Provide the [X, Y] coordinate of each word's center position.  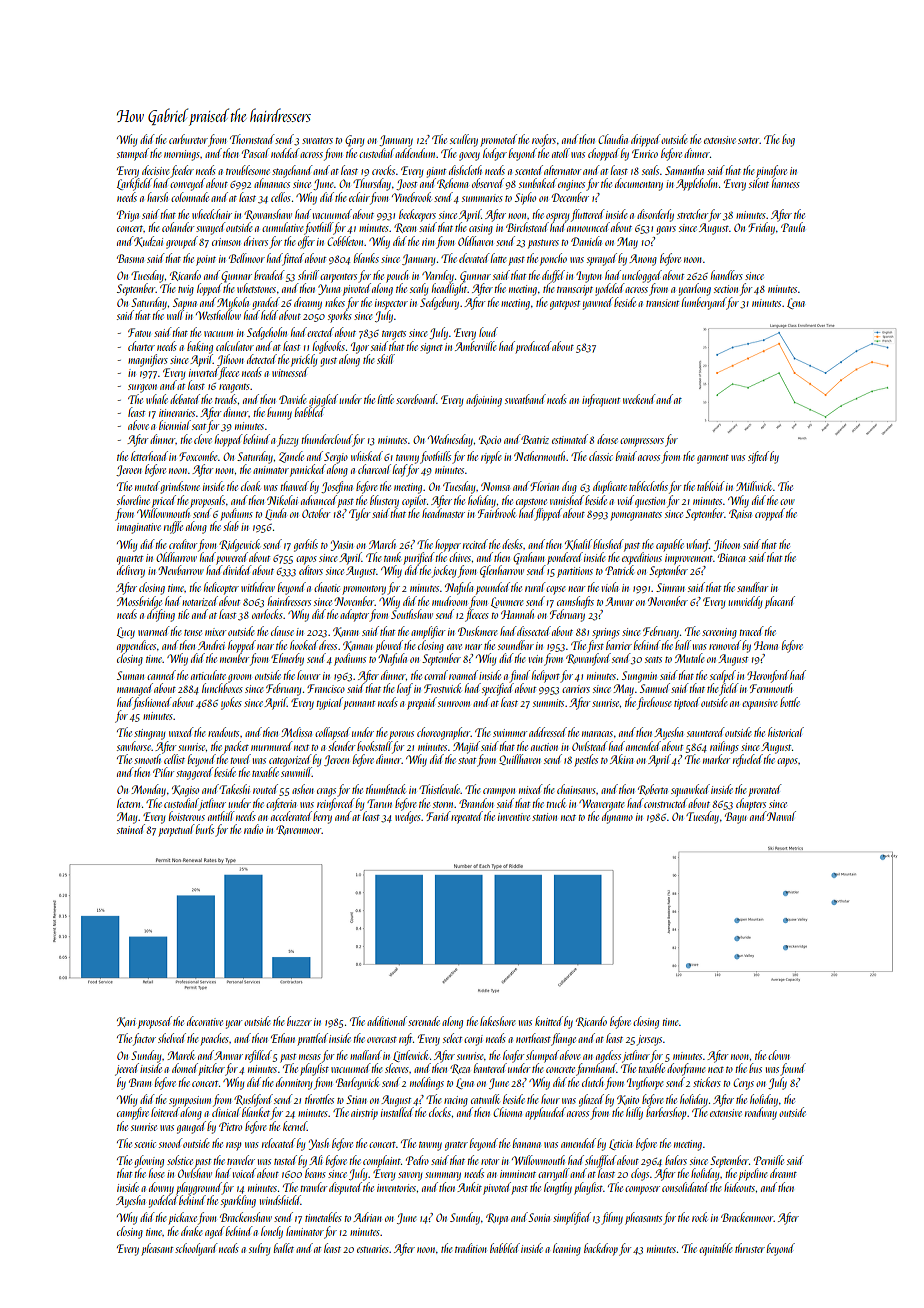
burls [205, 829]
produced [534, 347]
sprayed [602, 259]
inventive [514, 817]
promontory [364, 590]
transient [662, 303]
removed [725, 645]
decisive [155, 170]
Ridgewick [239, 545]
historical [786, 732]
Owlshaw [195, 1173]
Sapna [185, 304]
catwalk [485, 1099]
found [793, 1069]
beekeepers [417, 215]
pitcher [212, 1069]
